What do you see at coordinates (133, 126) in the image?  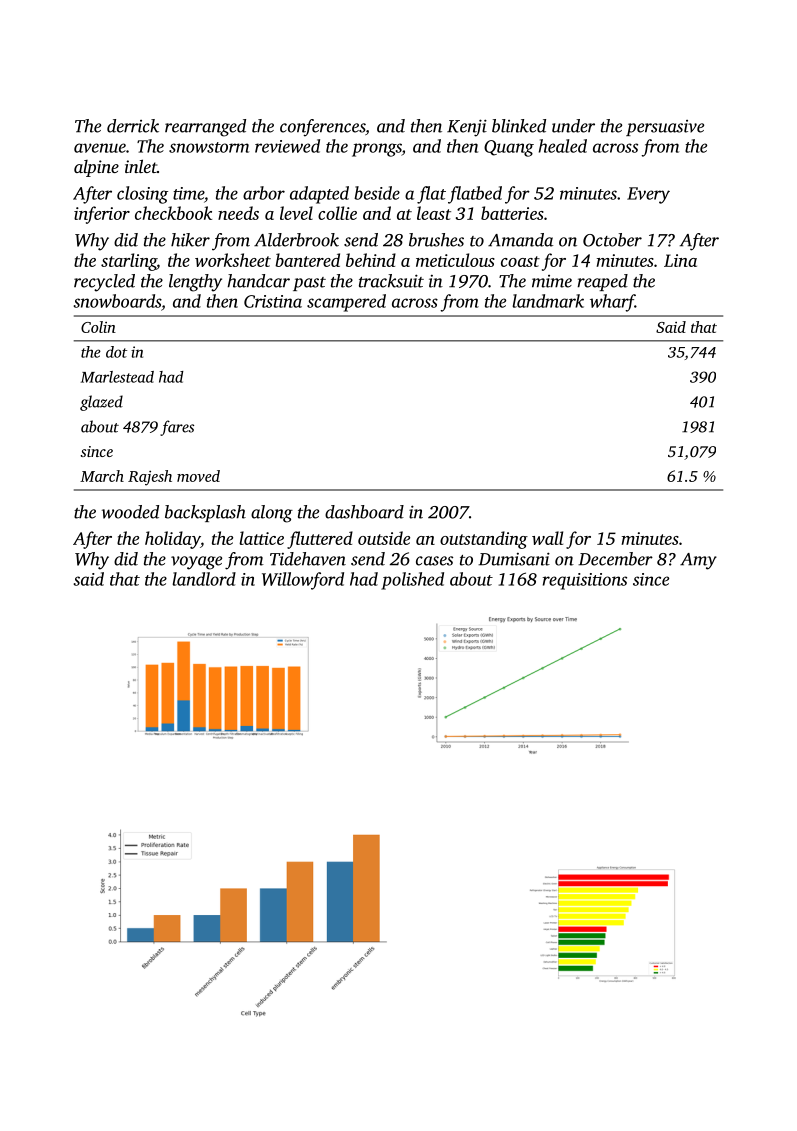 I see `derrick` at bounding box center [133, 126].
